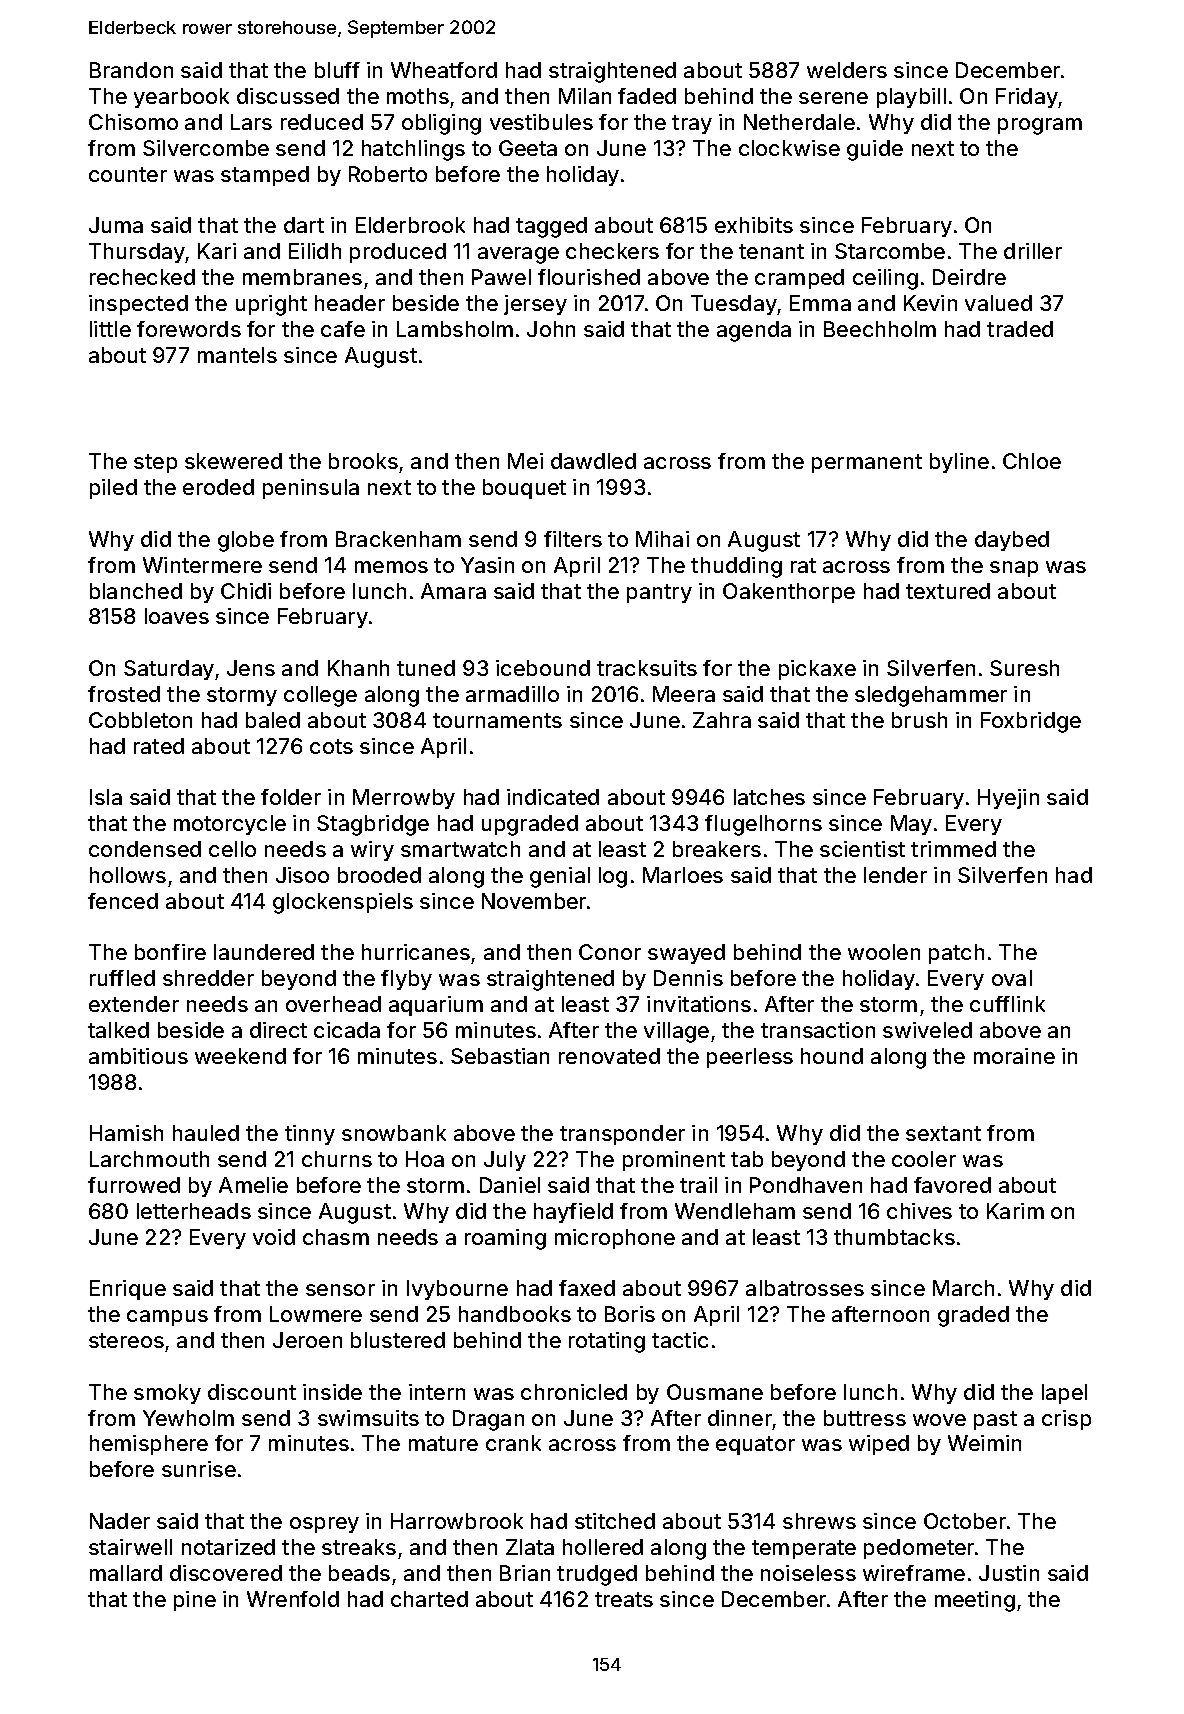 Image resolution: width=1184 pixels, height=1714 pixels. I want to click on Mihai, so click(662, 539).
